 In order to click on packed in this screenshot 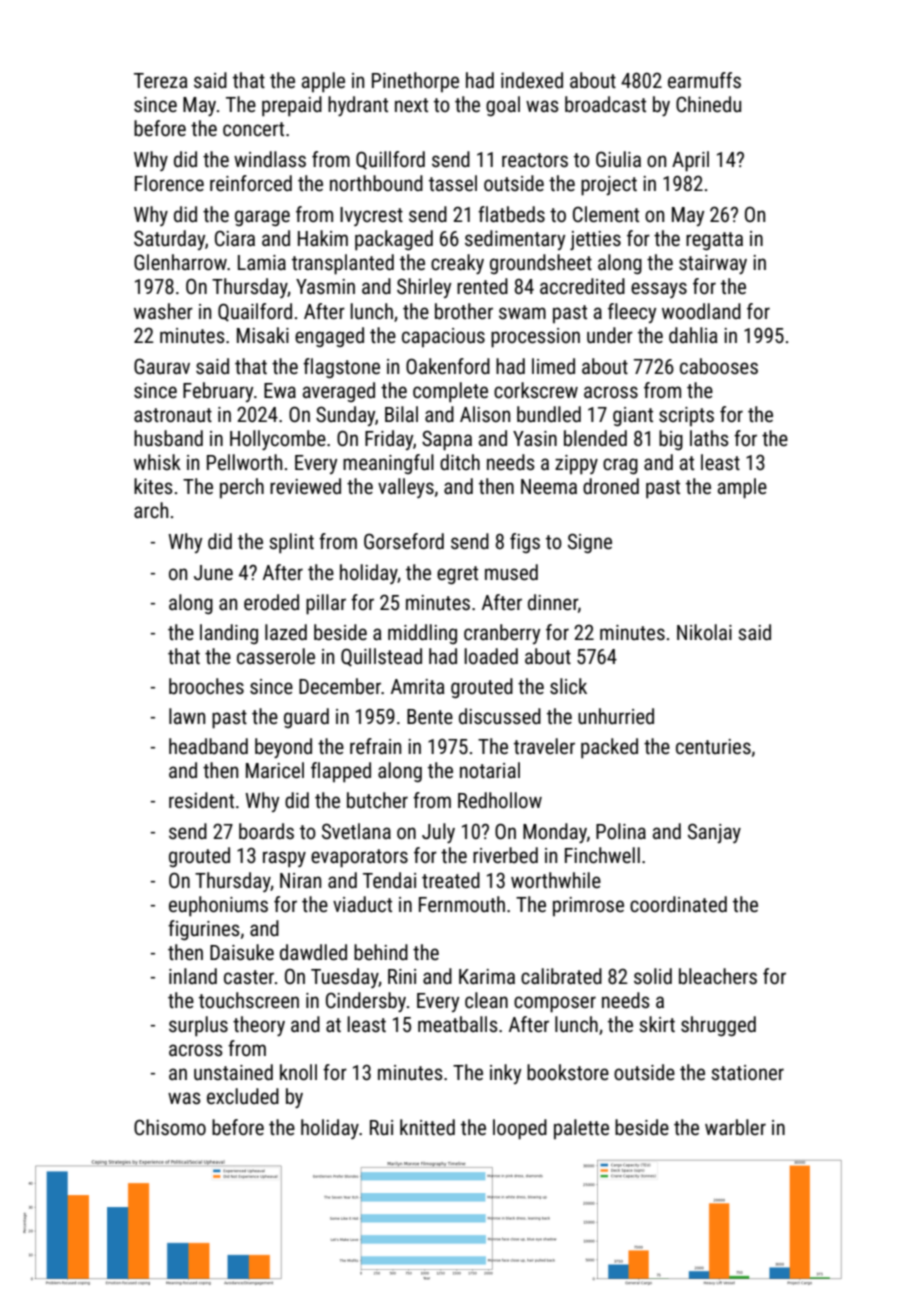, I will do `click(609, 748)`.
